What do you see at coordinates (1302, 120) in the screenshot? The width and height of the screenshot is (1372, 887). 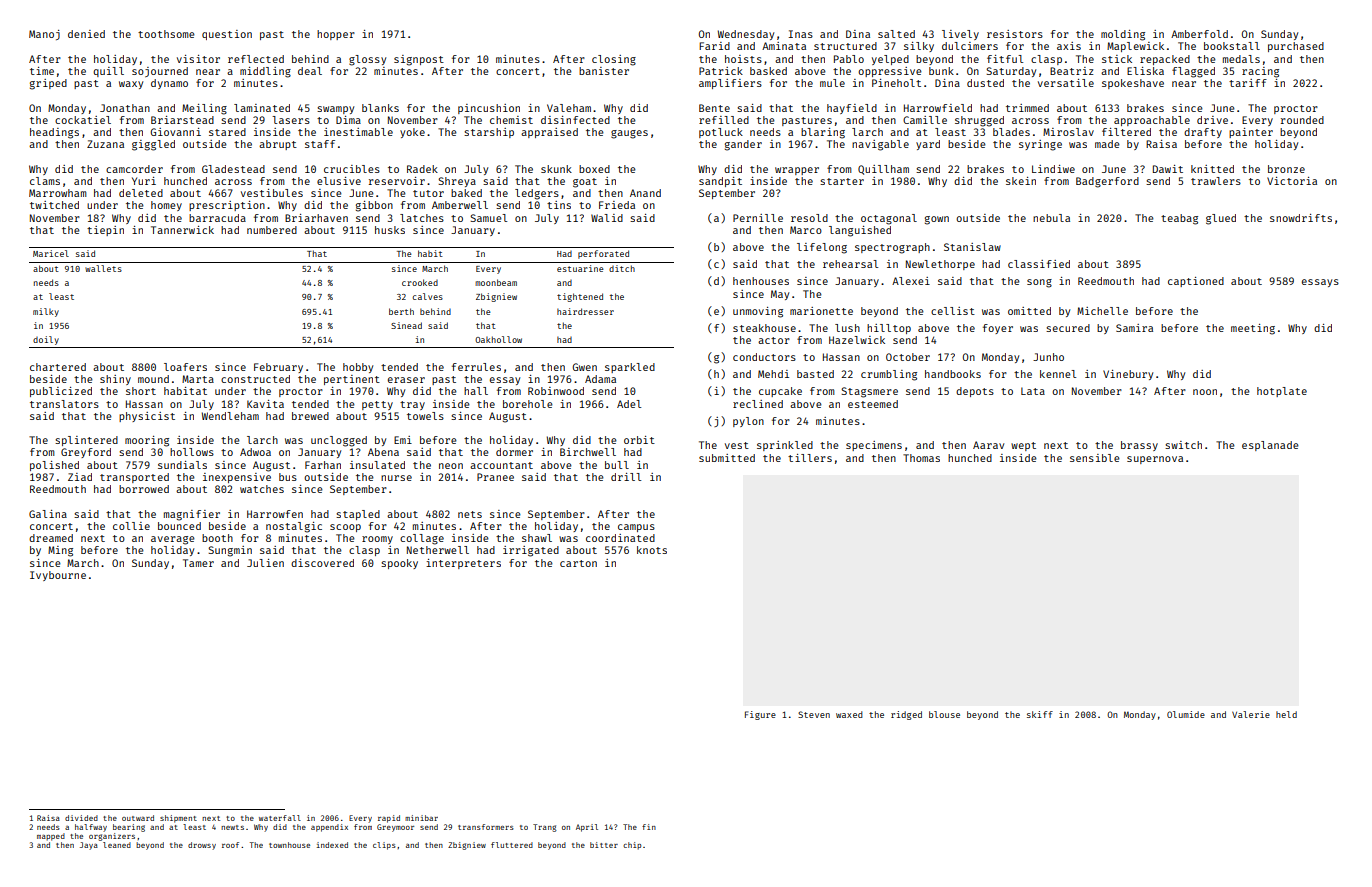 I see `rounded` at bounding box center [1302, 120].
